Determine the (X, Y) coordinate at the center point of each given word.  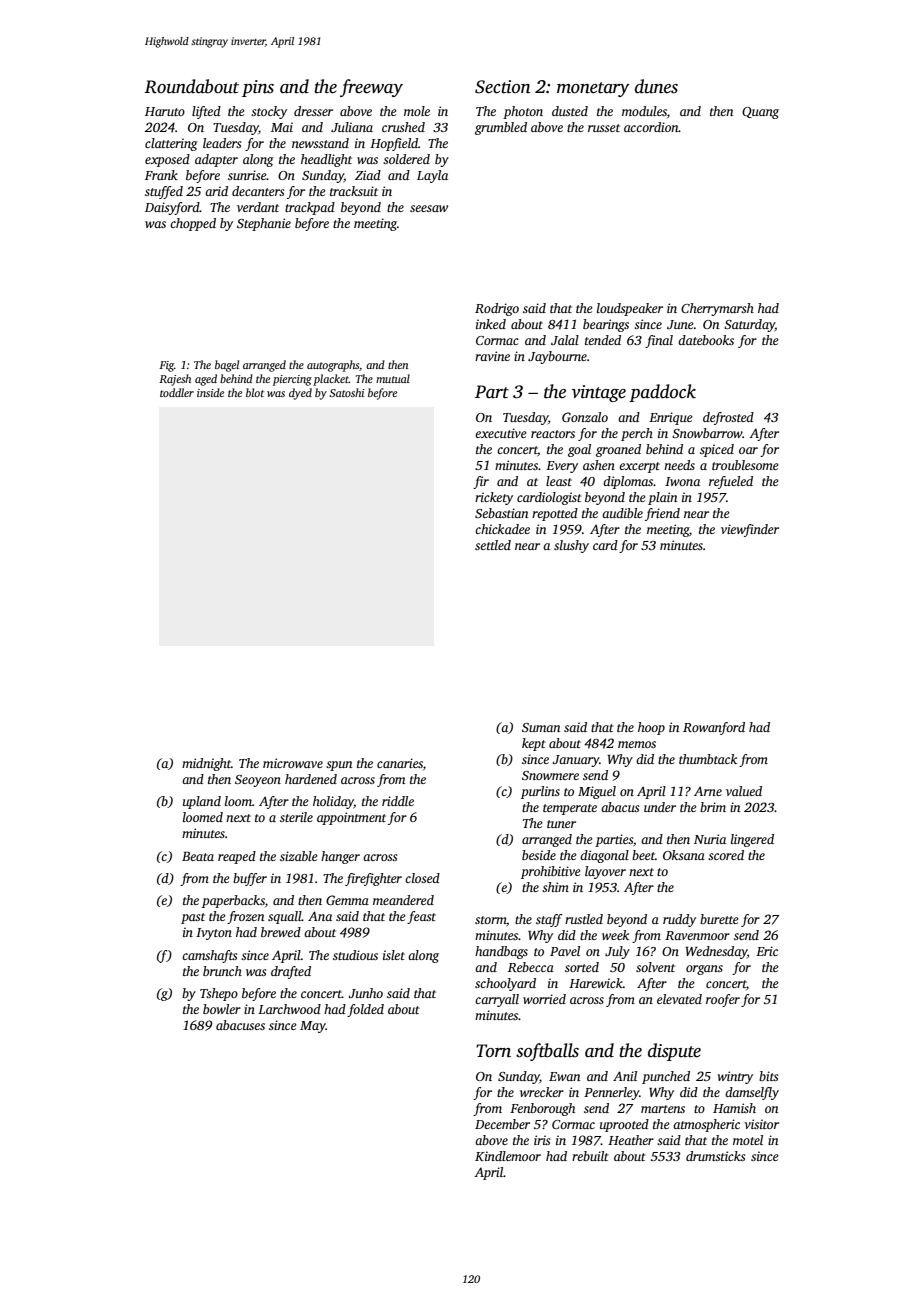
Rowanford (714, 728)
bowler (222, 1009)
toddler (177, 392)
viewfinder (750, 530)
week (615, 935)
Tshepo (219, 994)
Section (503, 87)
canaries (400, 763)
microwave (293, 763)
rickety (494, 498)
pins (258, 88)
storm (490, 920)
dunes (656, 86)
